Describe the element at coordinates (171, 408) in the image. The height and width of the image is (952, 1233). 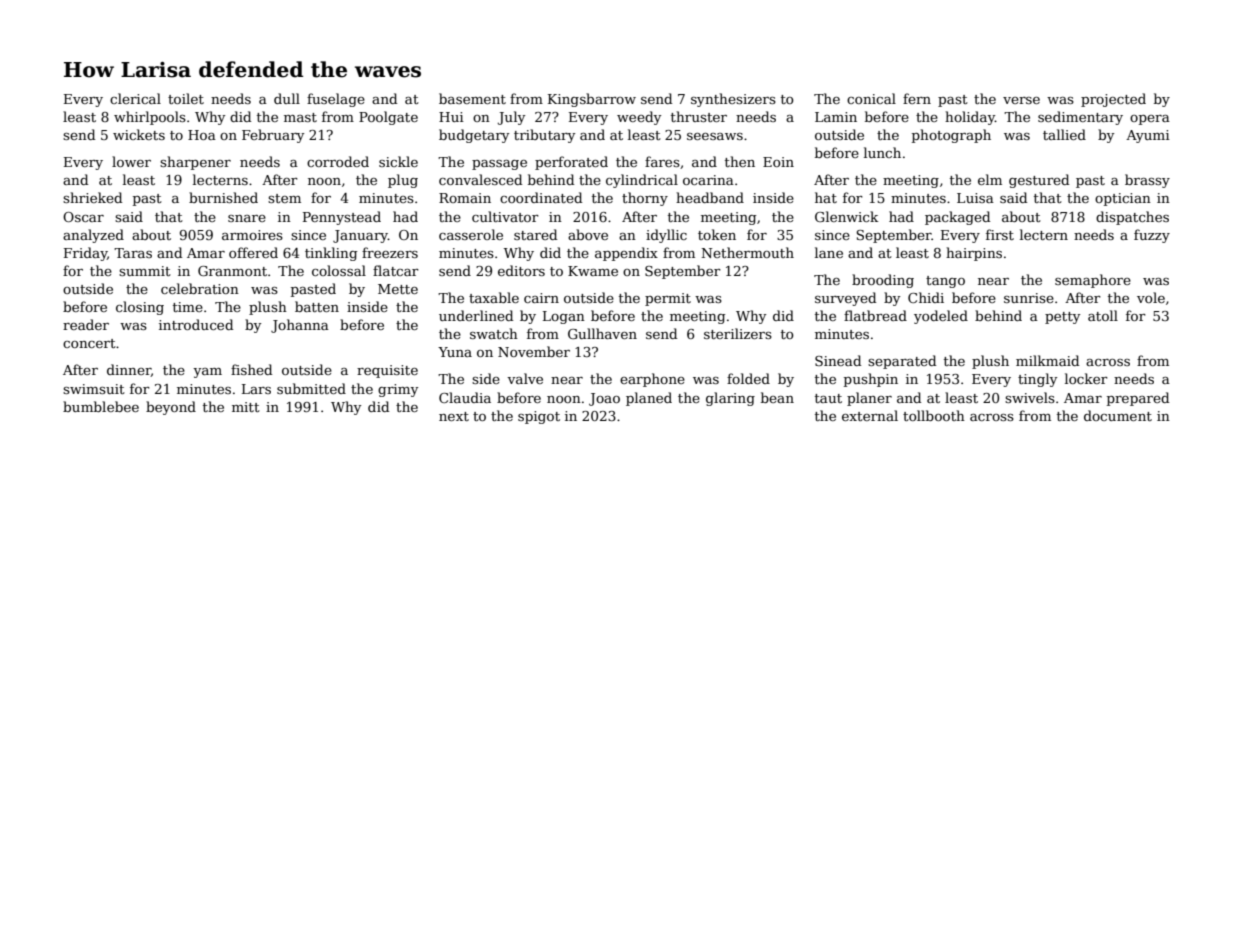
I see `beyond` at that location.
